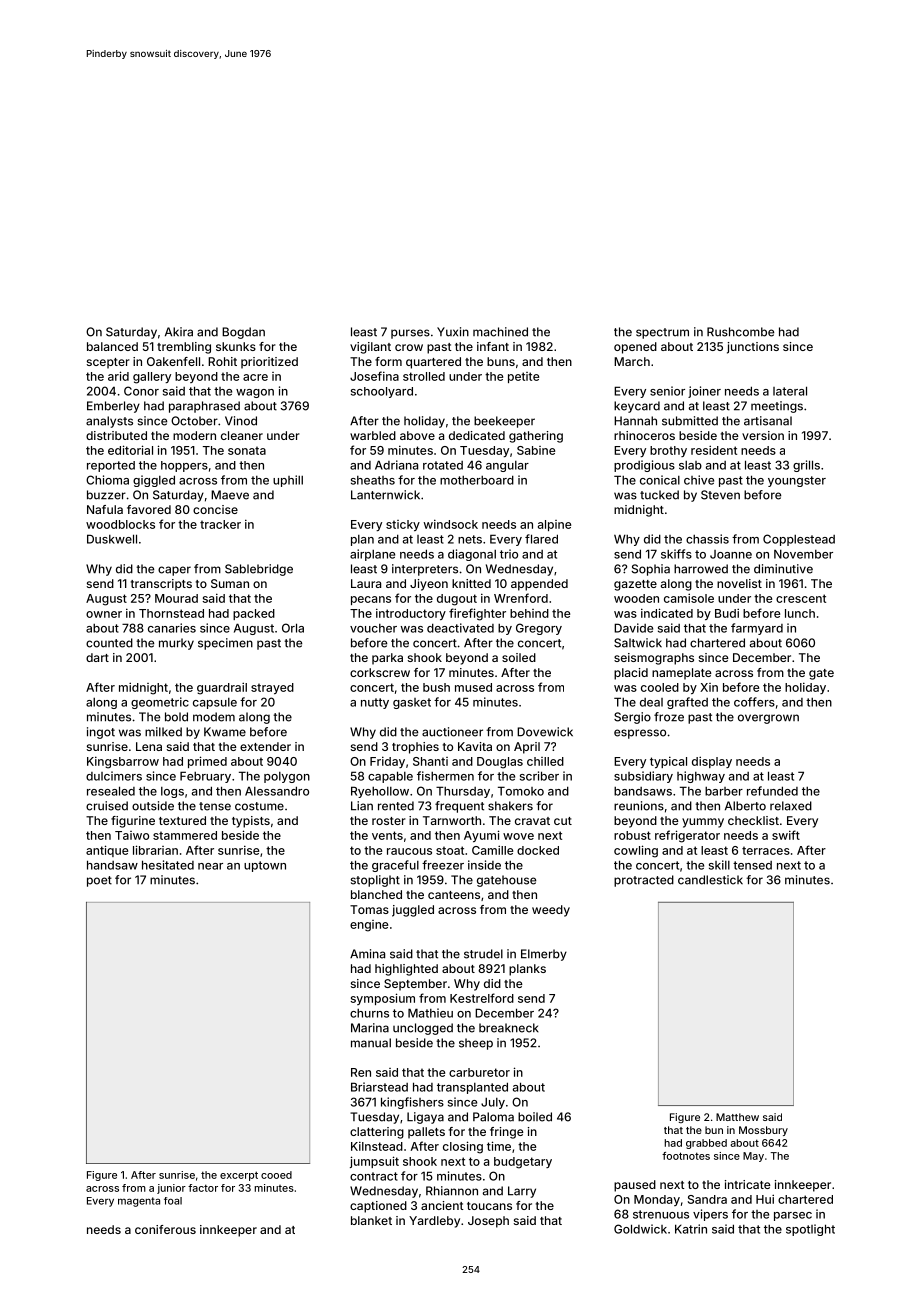 The width and height of the page is (924, 1308). I want to click on geometric, so click(160, 703).
